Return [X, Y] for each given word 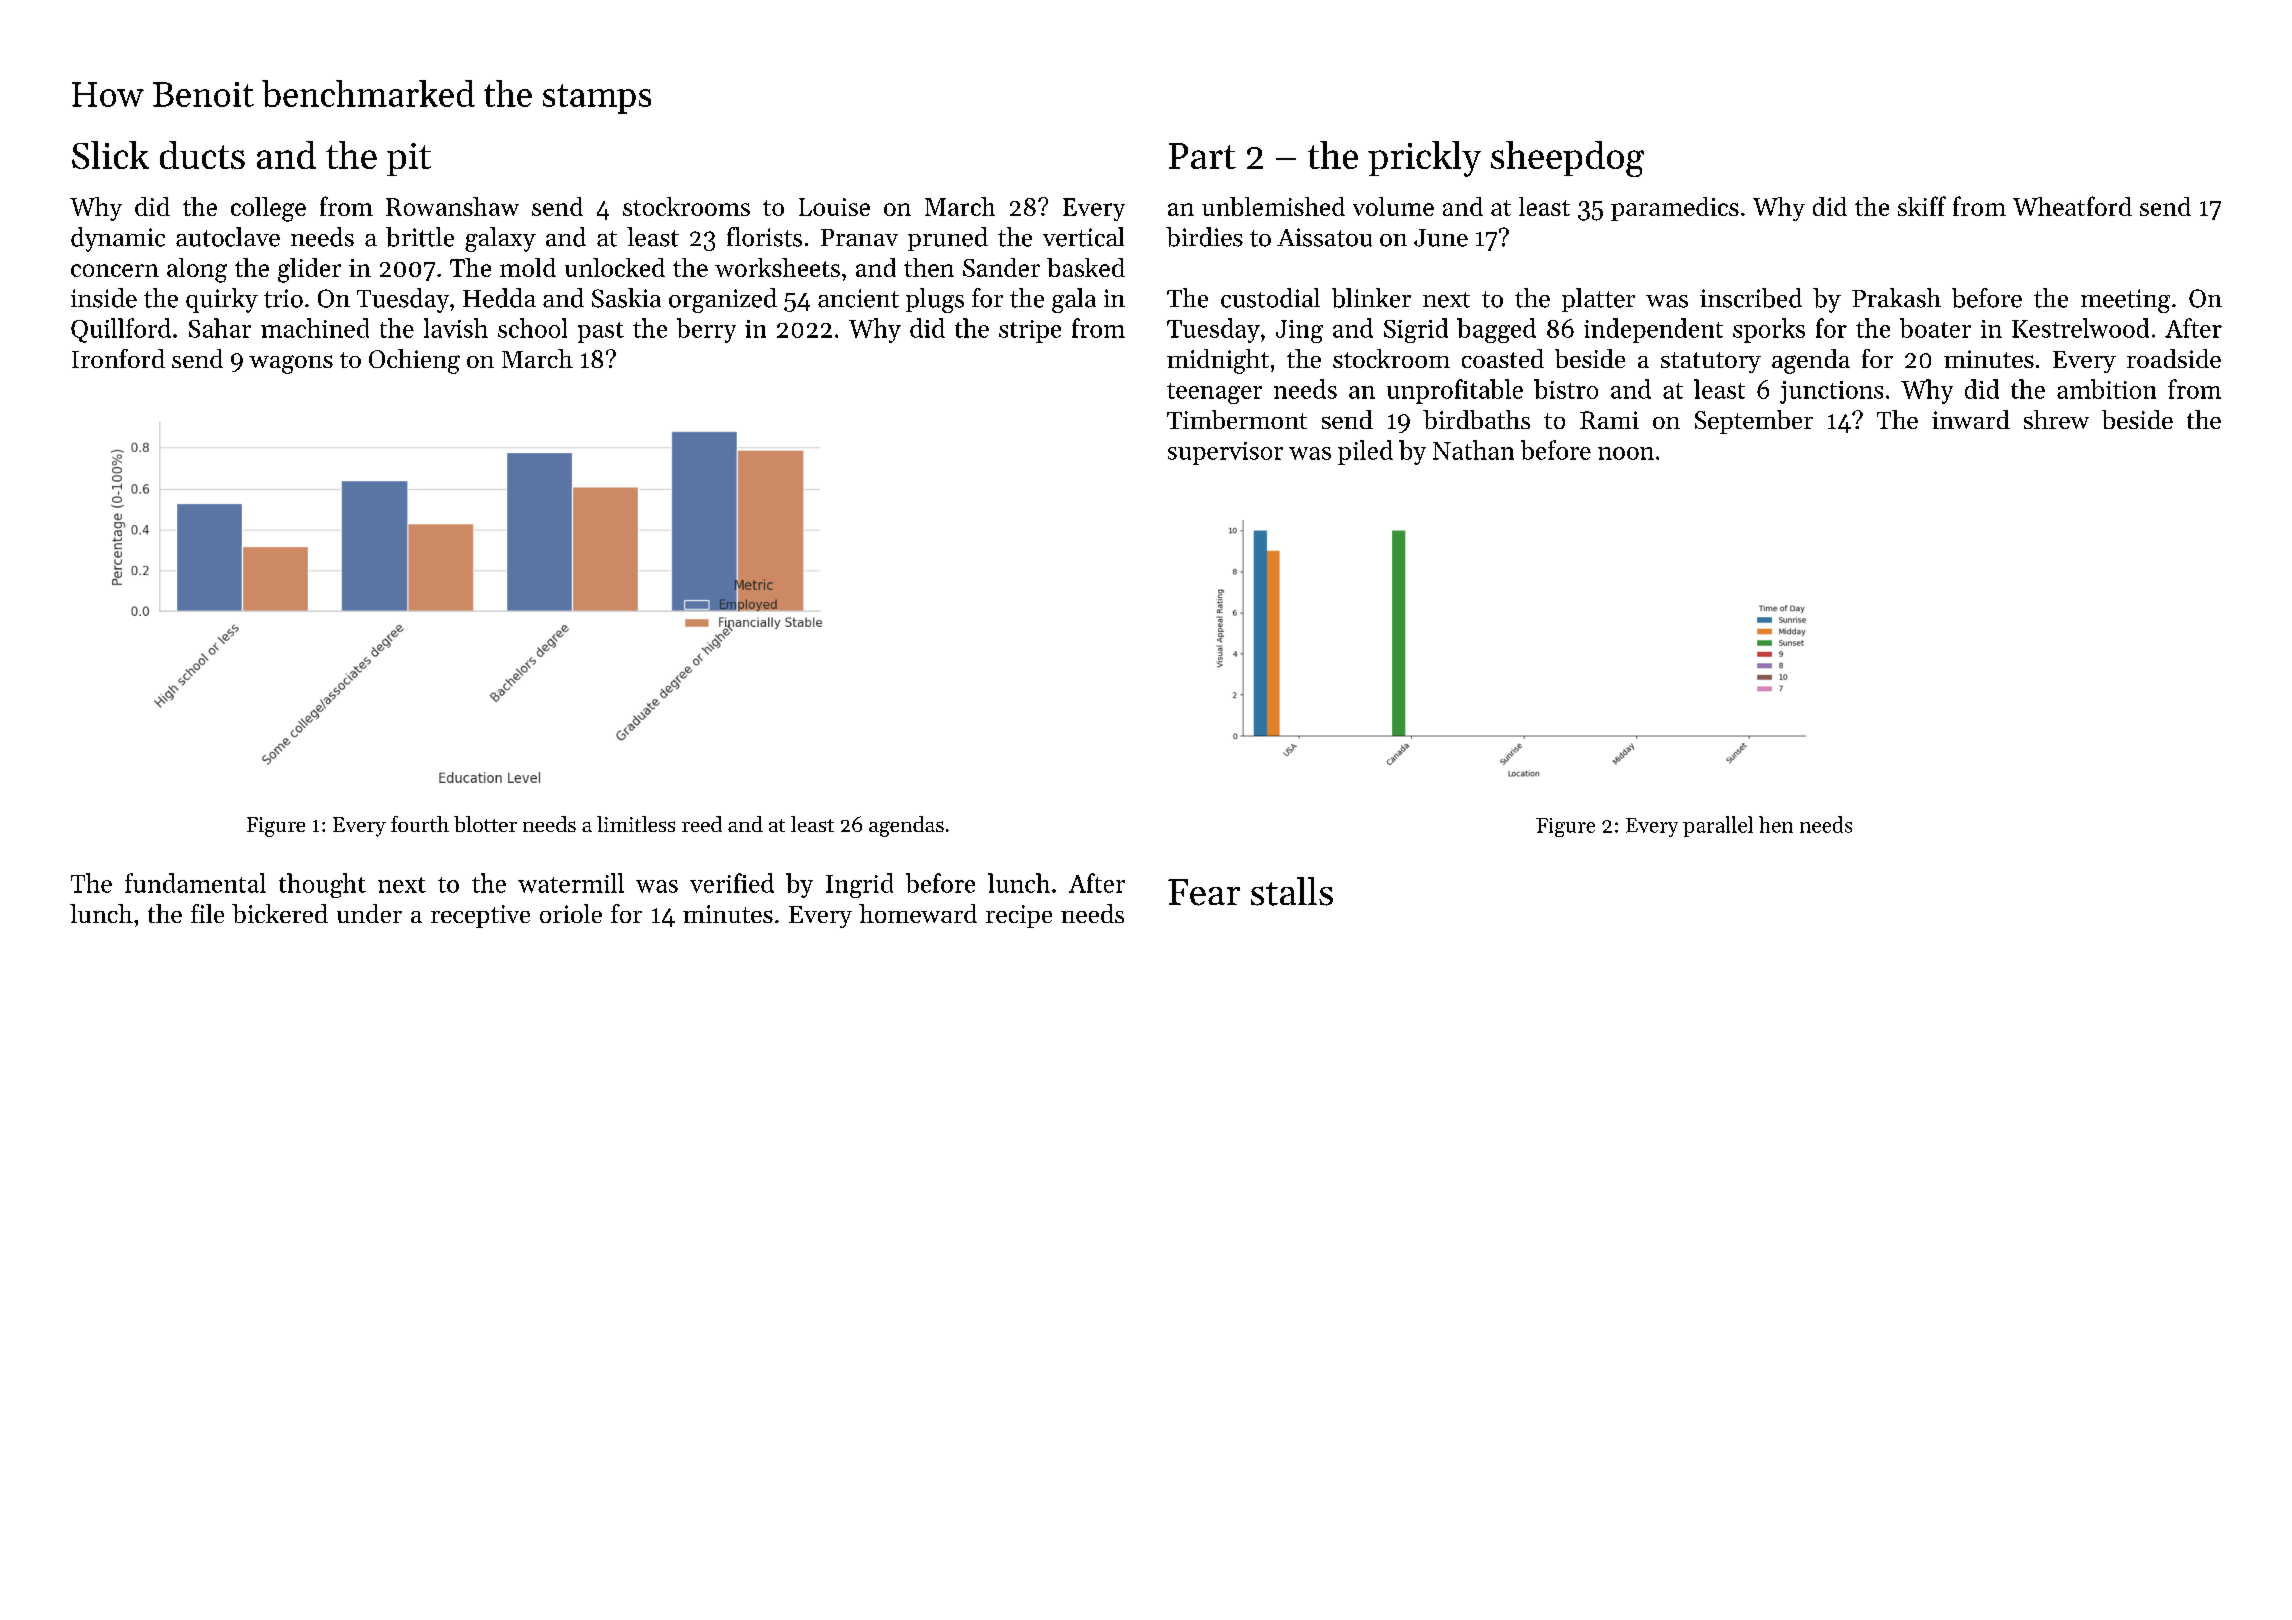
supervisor [1225, 453]
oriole [571, 913]
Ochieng [414, 361]
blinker [1371, 298]
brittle [420, 237]
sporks [1769, 330]
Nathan [1473, 450]
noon [1626, 453]
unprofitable [1455, 391]
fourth [420, 824]
